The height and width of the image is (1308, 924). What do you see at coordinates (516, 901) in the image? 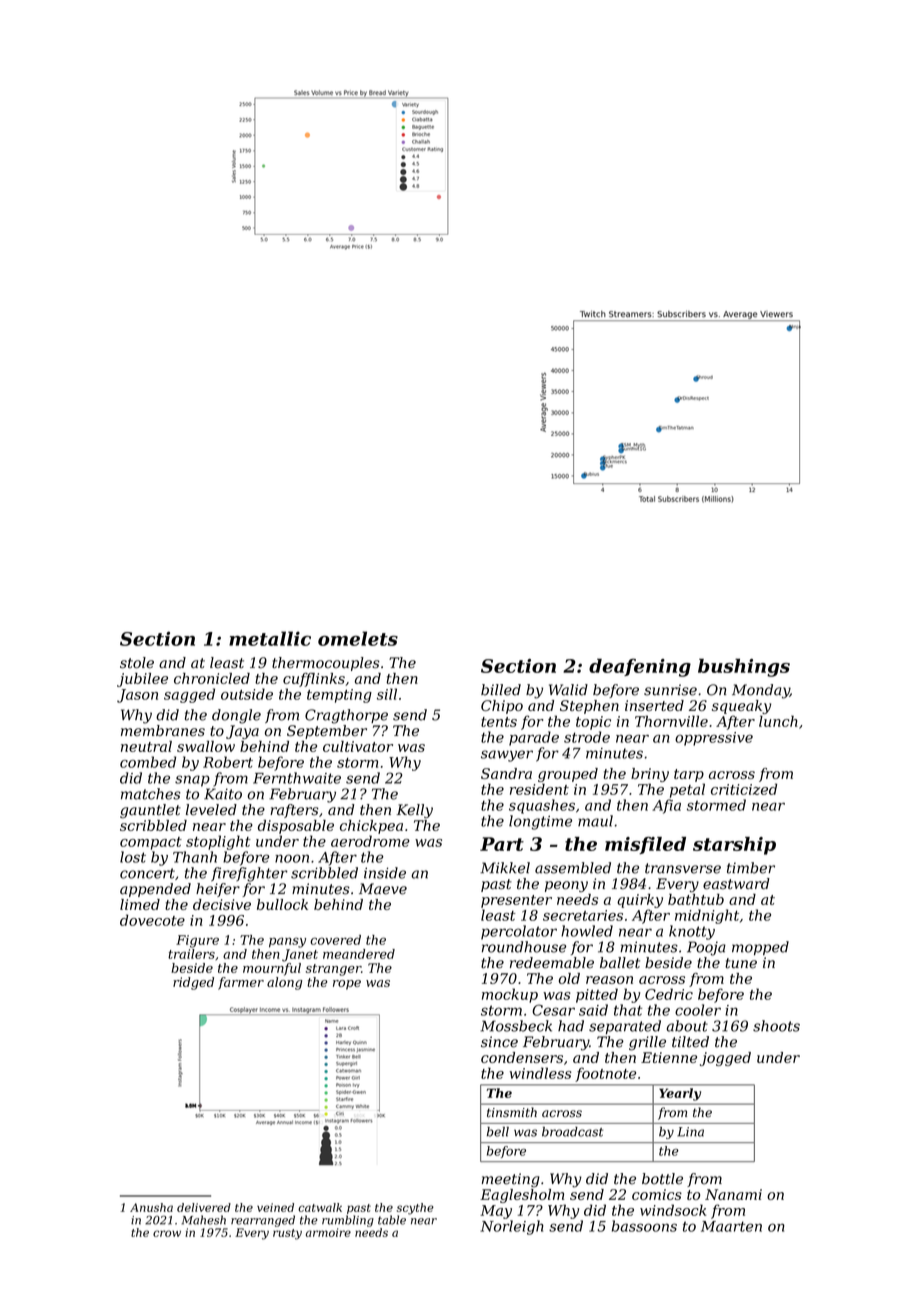
I see `presenter` at bounding box center [516, 901].
